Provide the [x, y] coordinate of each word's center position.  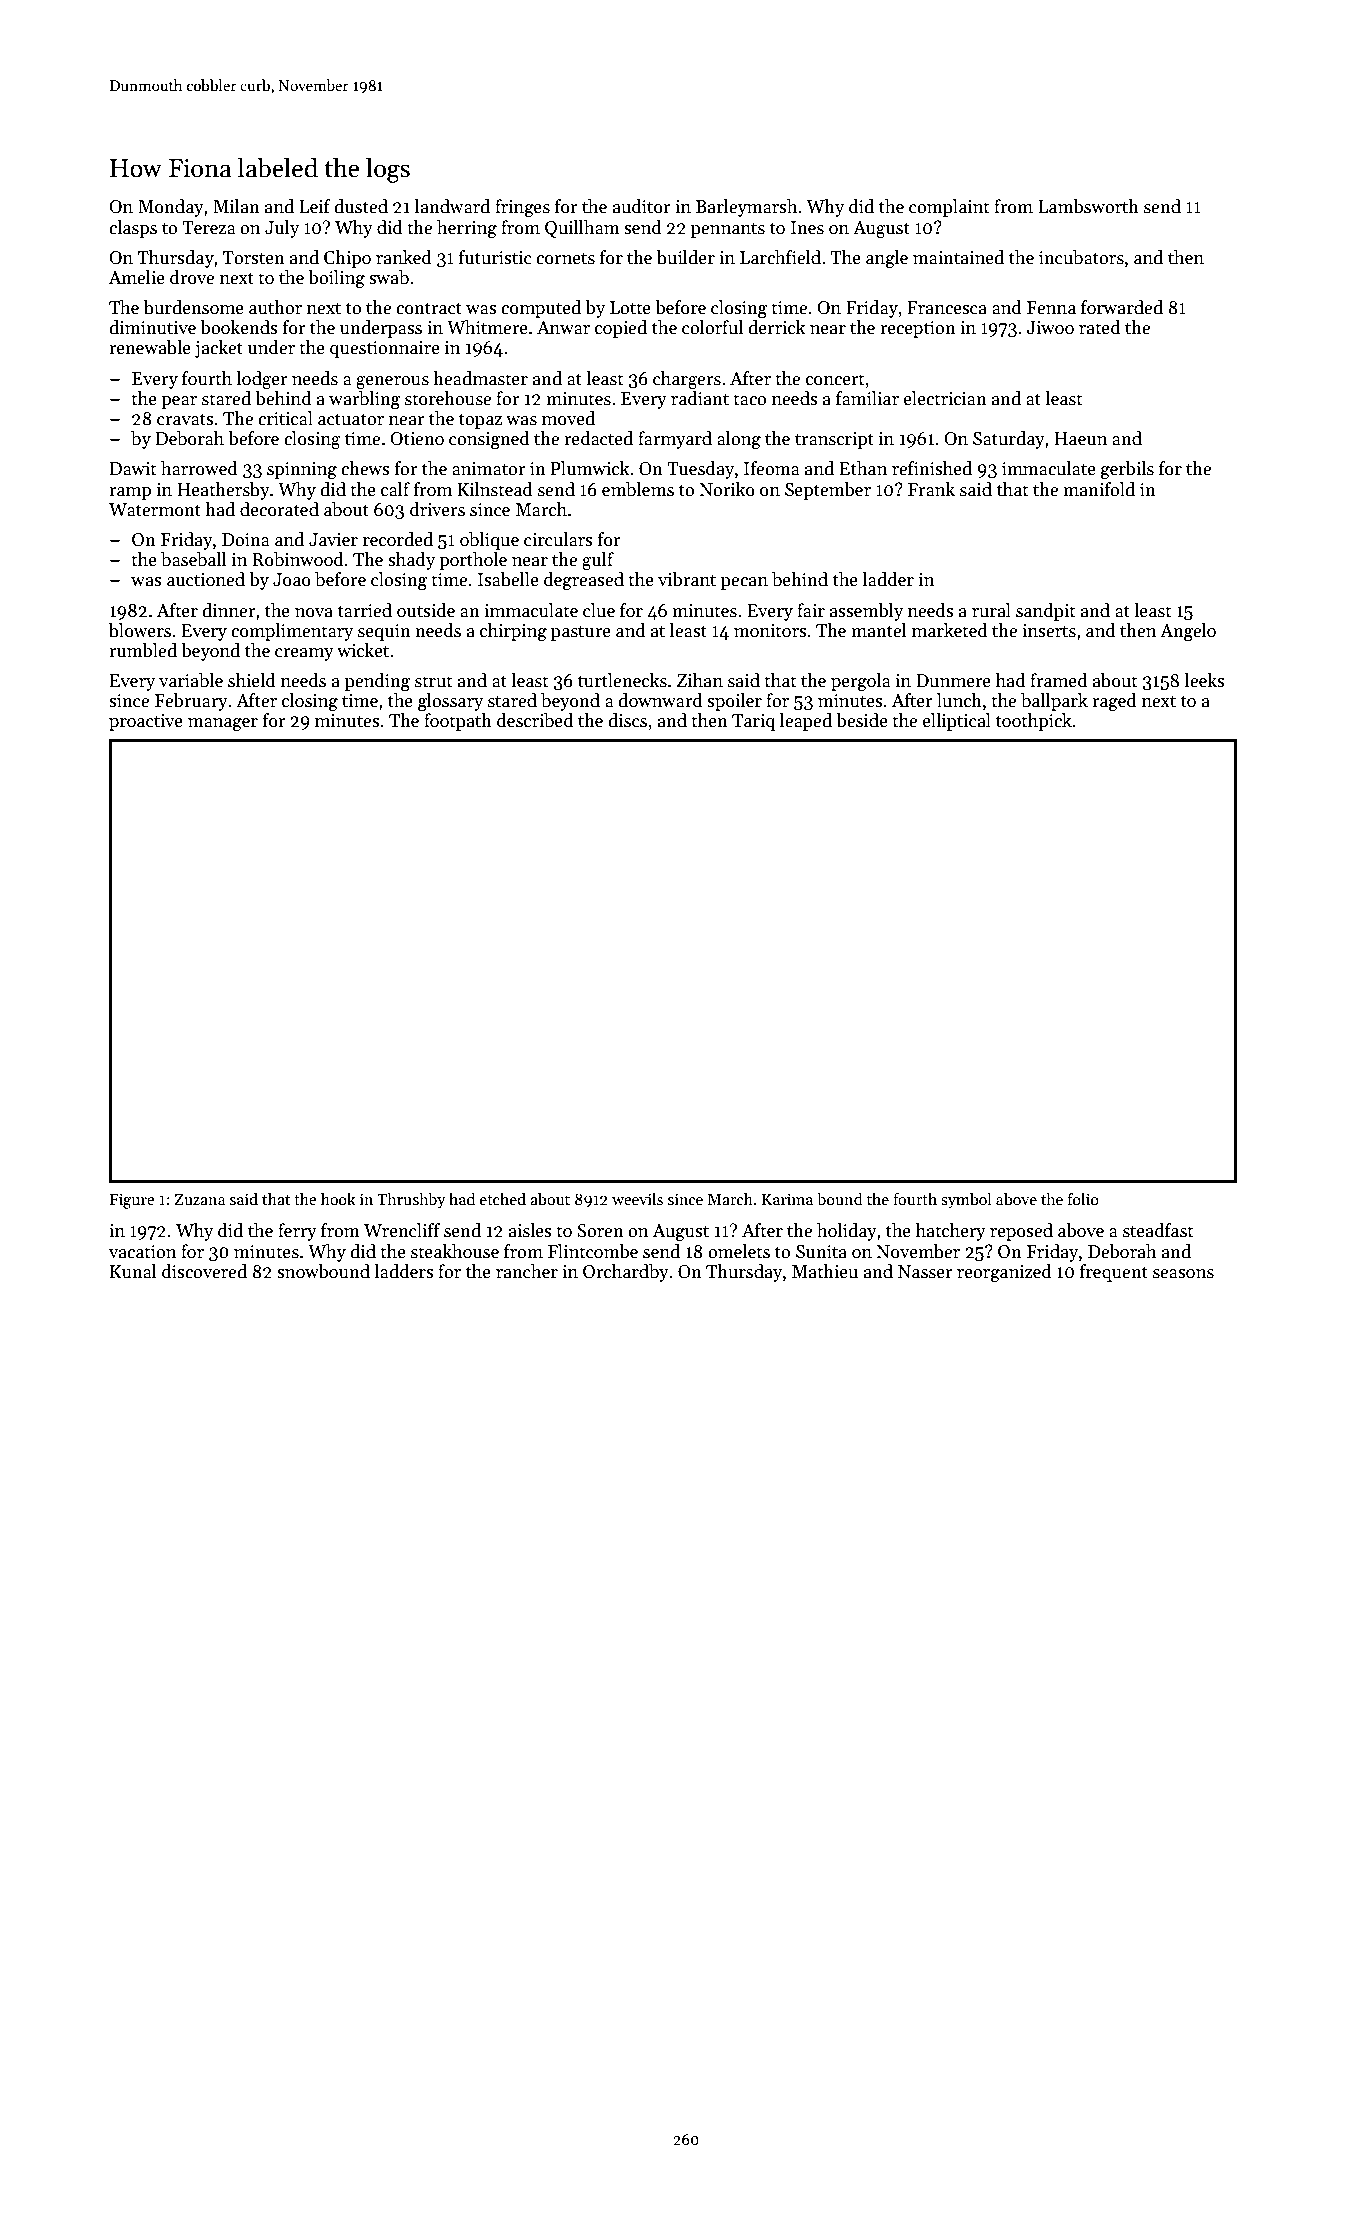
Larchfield [780, 257]
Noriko [727, 489]
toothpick [1034, 722]
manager [223, 724]
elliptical [957, 722]
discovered [204, 1271]
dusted [361, 206]
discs [627, 720]
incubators [1081, 257]
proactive [146, 722]
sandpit [1045, 612]
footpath [458, 722]
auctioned [206, 579]
